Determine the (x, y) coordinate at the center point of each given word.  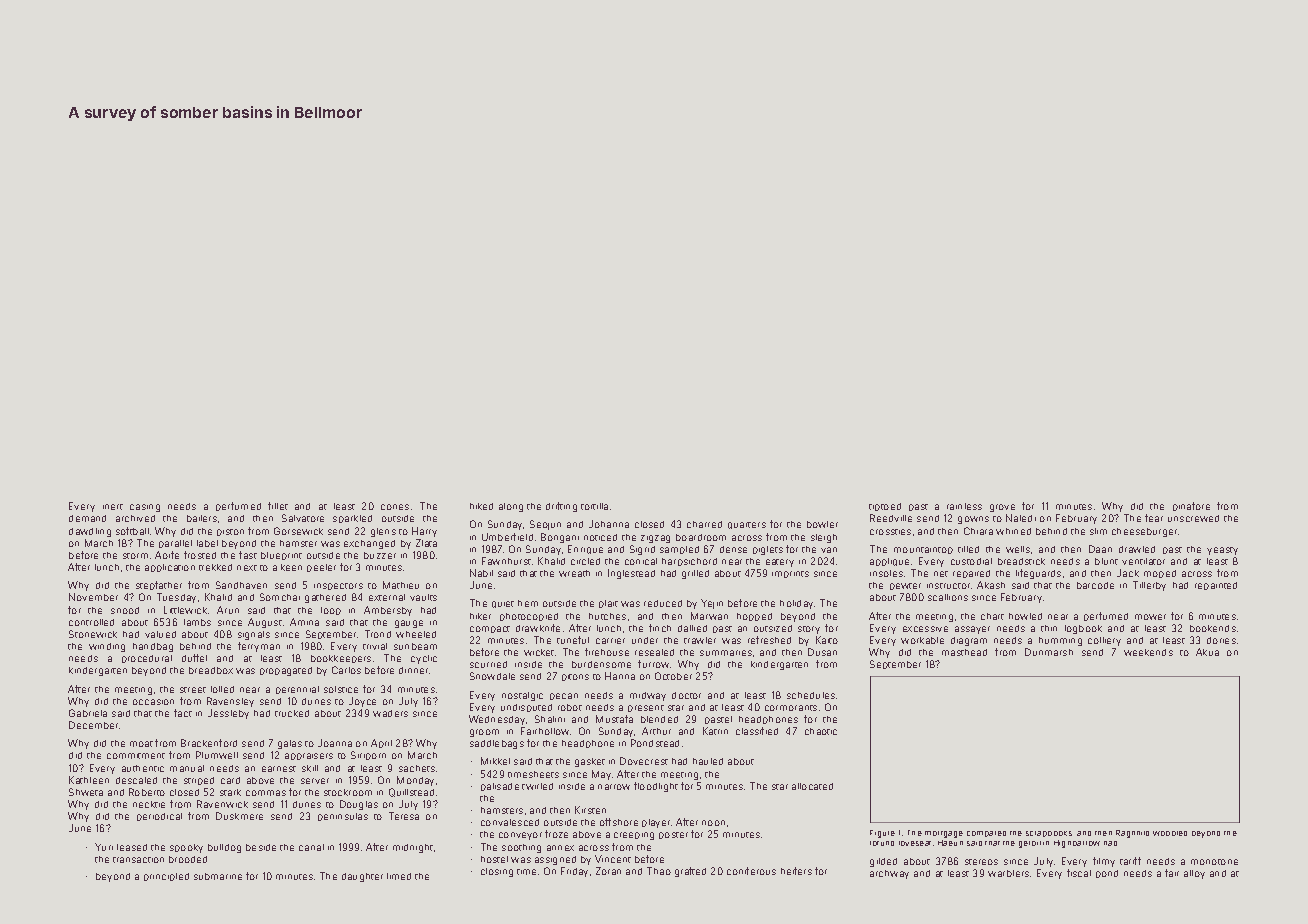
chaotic (821, 731)
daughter (362, 877)
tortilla (594, 506)
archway (889, 874)
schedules (811, 695)
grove (1002, 508)
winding (107, 647)
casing (145, 508)
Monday (415, 781)
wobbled (1170, 833)
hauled (708, 761)
